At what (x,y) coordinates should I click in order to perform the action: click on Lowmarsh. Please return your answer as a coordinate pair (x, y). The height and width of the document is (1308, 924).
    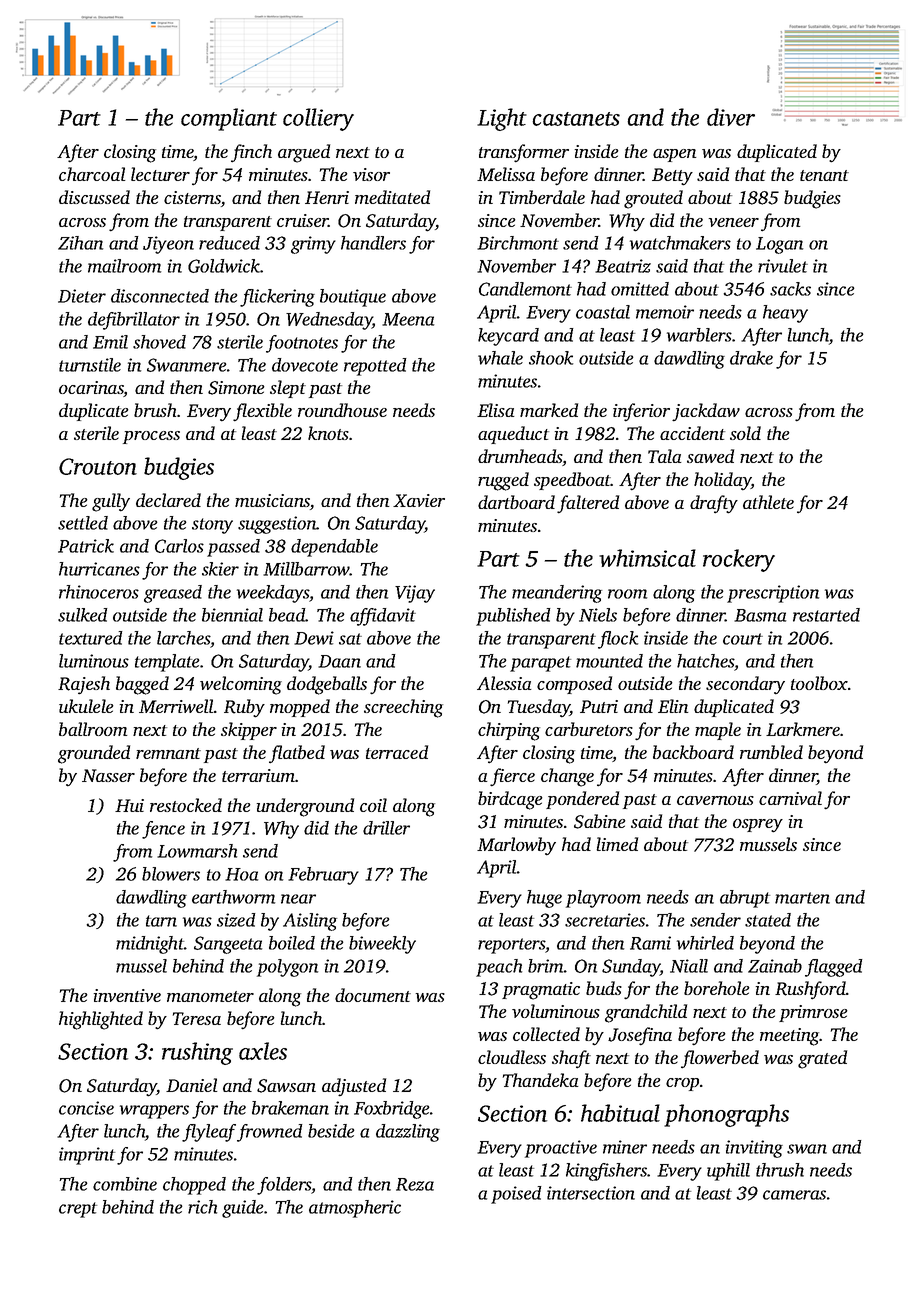
    Looking at the image, I should click on (197, 851).
